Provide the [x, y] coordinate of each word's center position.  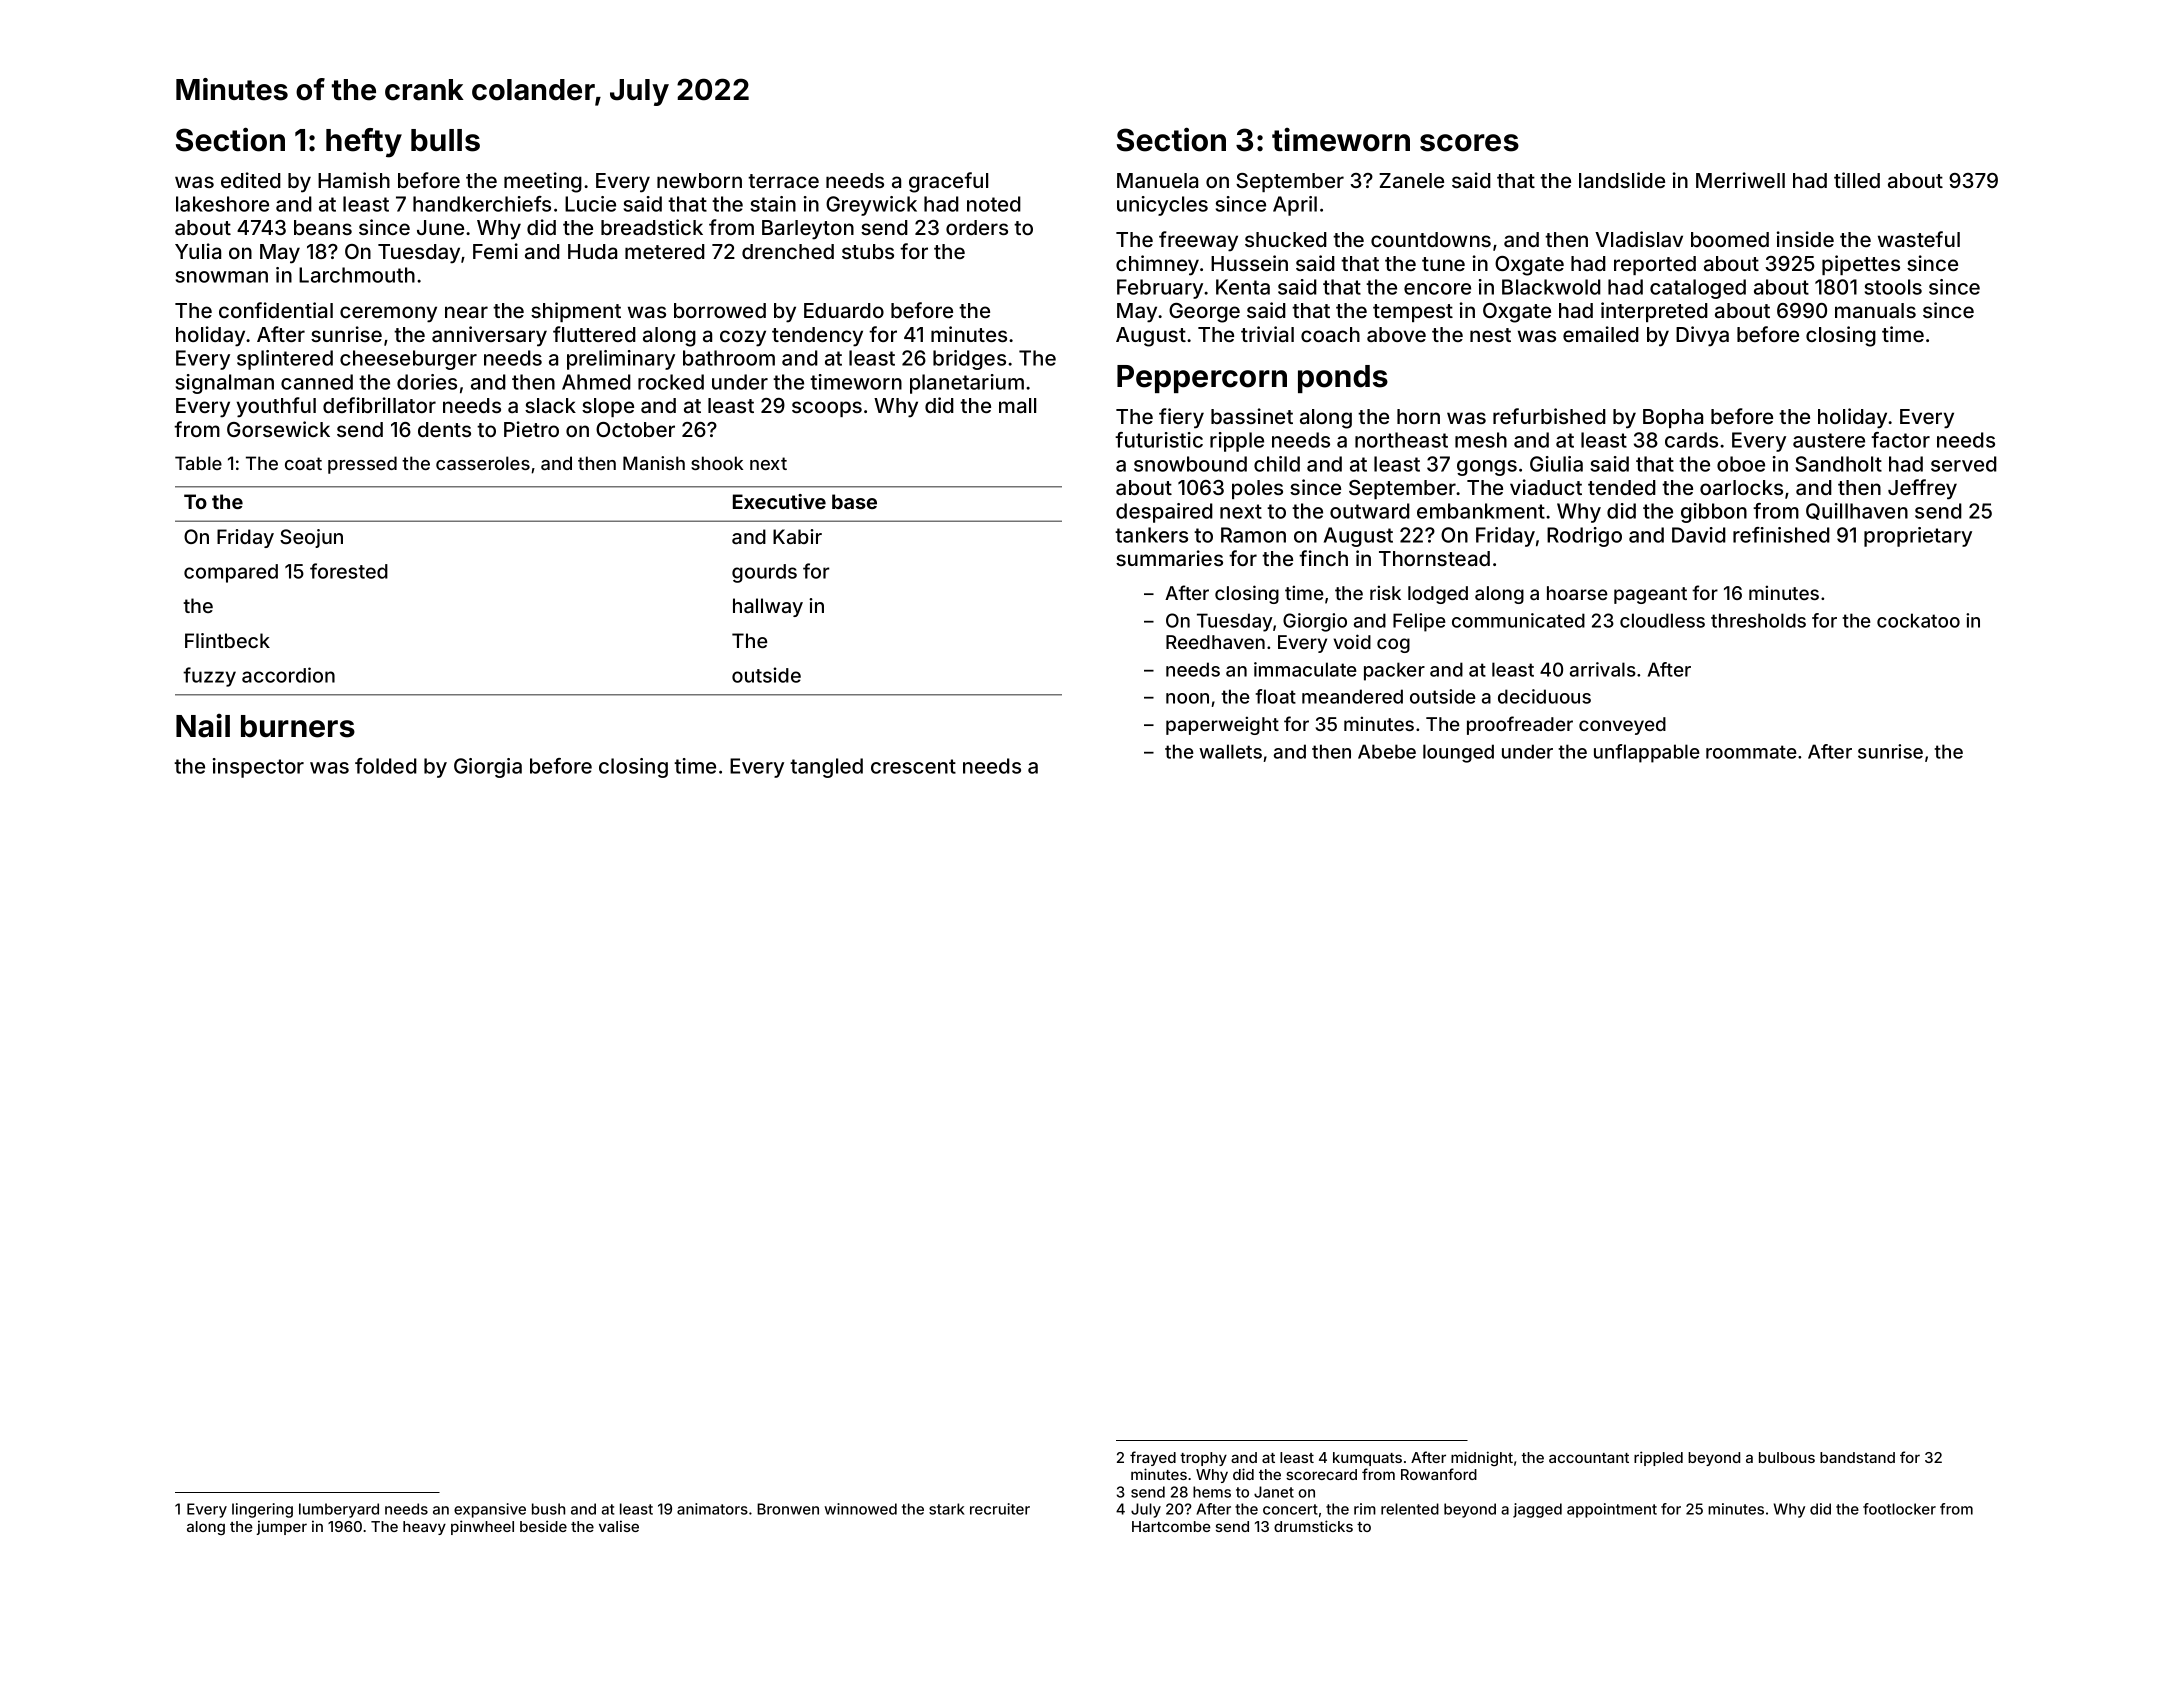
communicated [1518, 620]
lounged [1458, 753]
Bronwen [788, 1509]
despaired [1164, 513]
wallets [1230, 751]
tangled [826, 768]
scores [1469, 143]
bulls [445, 140]
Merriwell [1740, 180]
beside [543, 1526]
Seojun [311, 538]
